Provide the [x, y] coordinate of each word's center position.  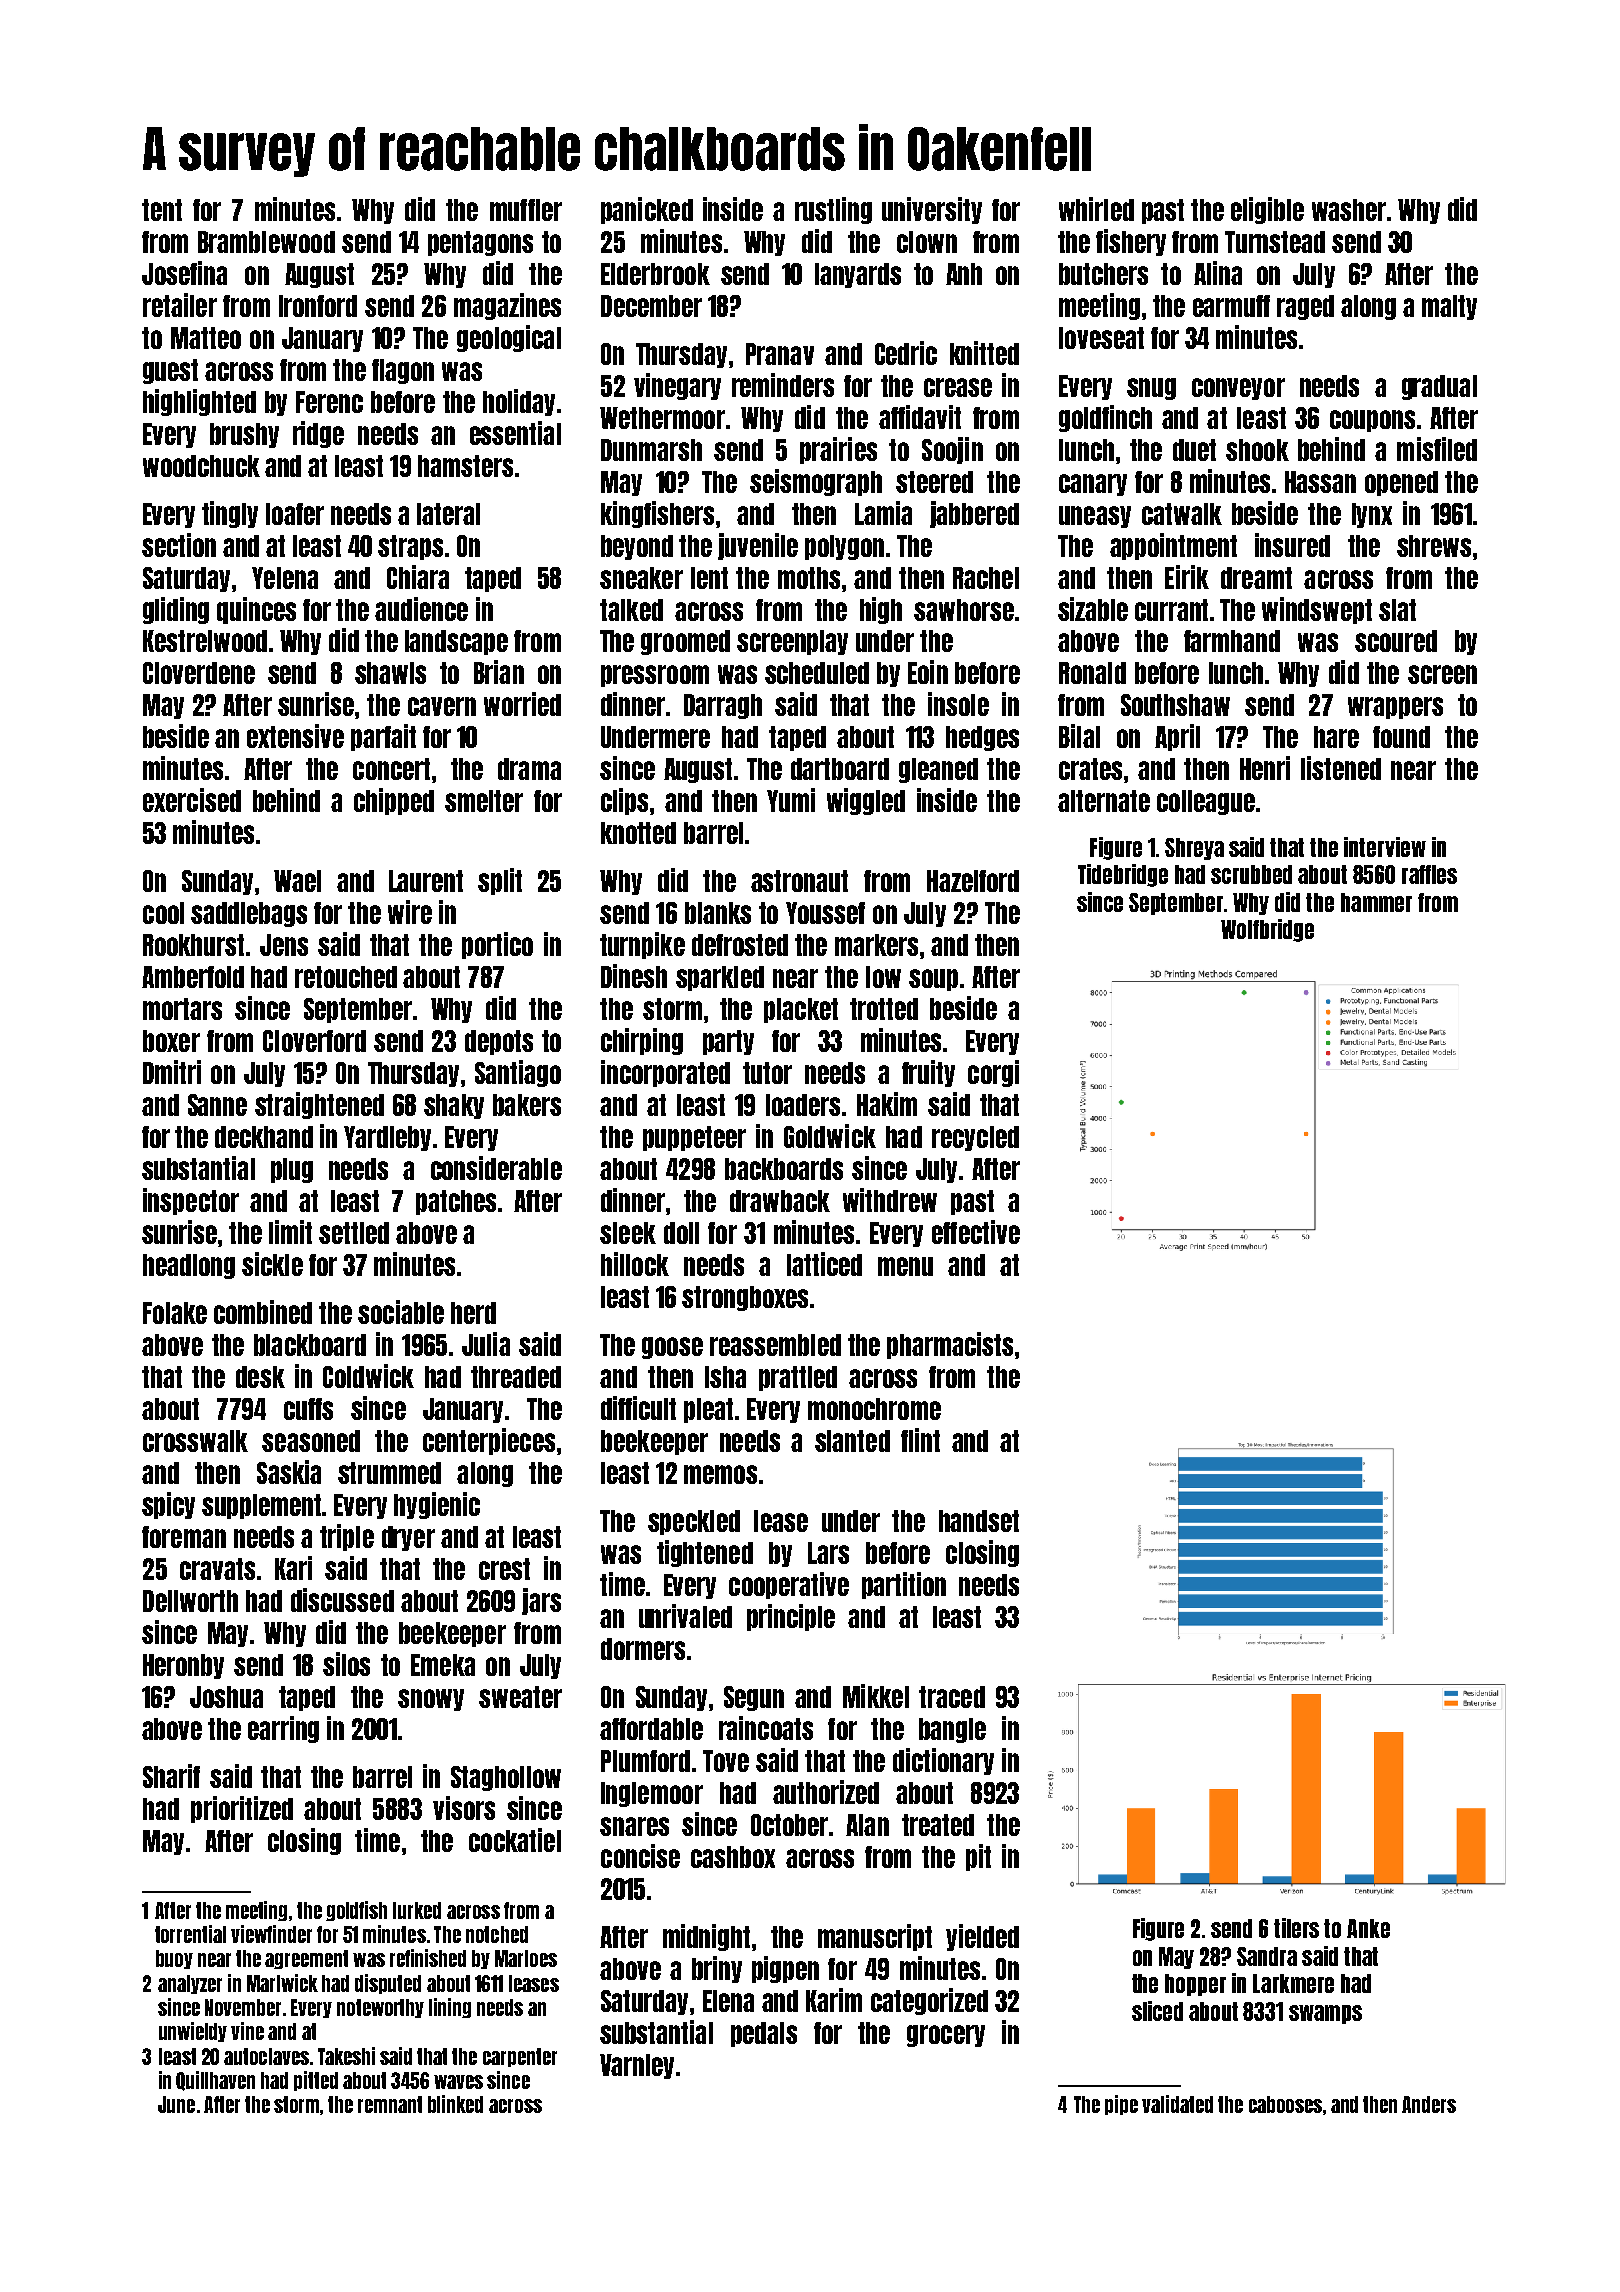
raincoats [766, 1728]
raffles [1429, 874]
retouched [346, 977]
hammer [1376, 902]
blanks [718, 913]
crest [504, 1569]
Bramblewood [266, 242]
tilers [1296, 1928]
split [500, 881]
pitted [316, 2081]
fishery [1131, 242]
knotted [638, 833]
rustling [833, 210]
